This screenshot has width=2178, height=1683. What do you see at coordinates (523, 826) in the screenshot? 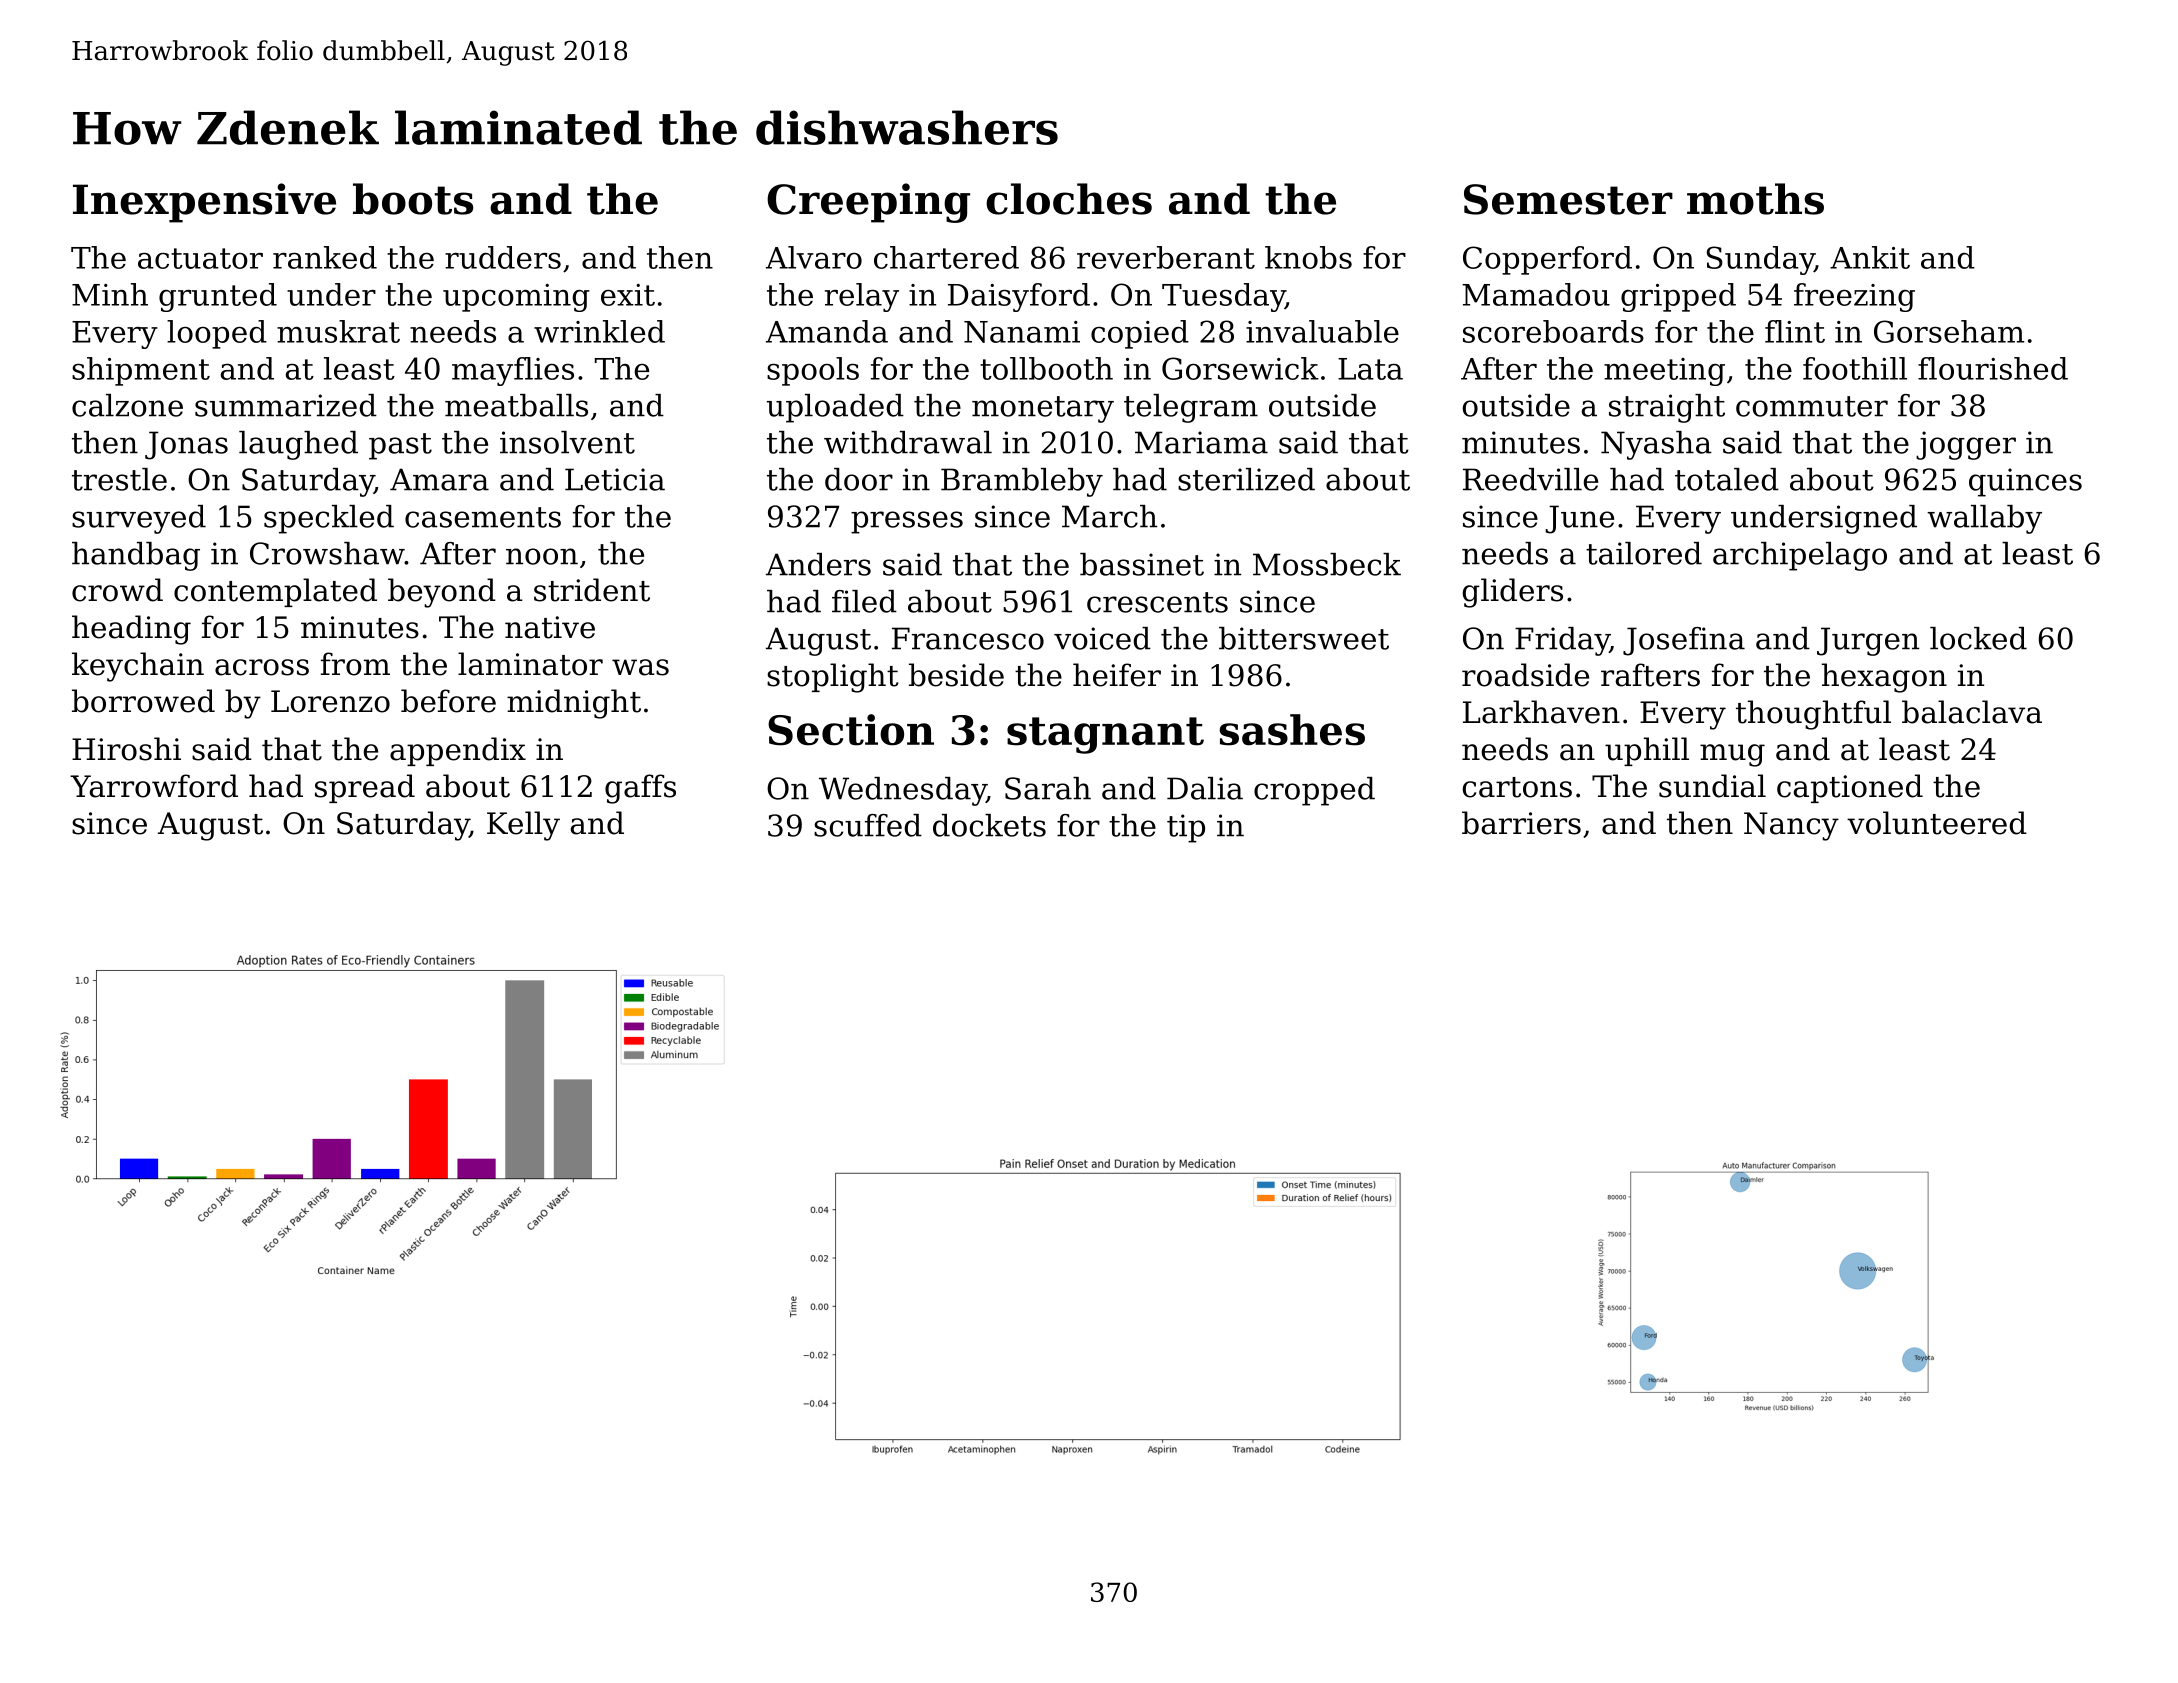
I see `Kelly` at bounding box center [523, 826].
